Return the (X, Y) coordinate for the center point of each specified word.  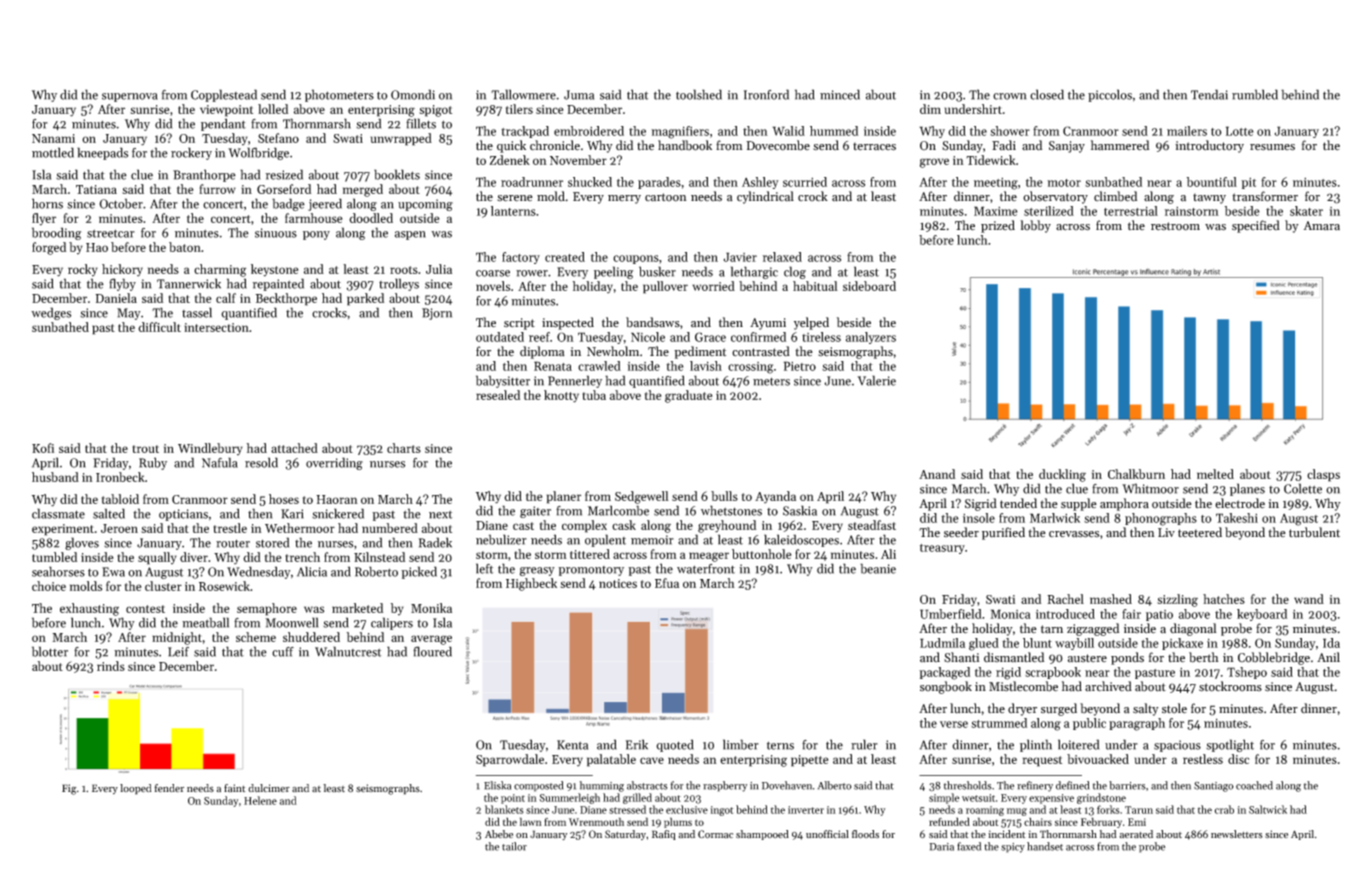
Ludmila (942, 643)
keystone (274, 270)
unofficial (827, 834)
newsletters (1237, 834)
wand (1309, 599)
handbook (685, 145)
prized (998, 226)
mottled (53, 152)
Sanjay (1067, 147)
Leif (178, 652)
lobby (1035, 226)
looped (136, 789)
